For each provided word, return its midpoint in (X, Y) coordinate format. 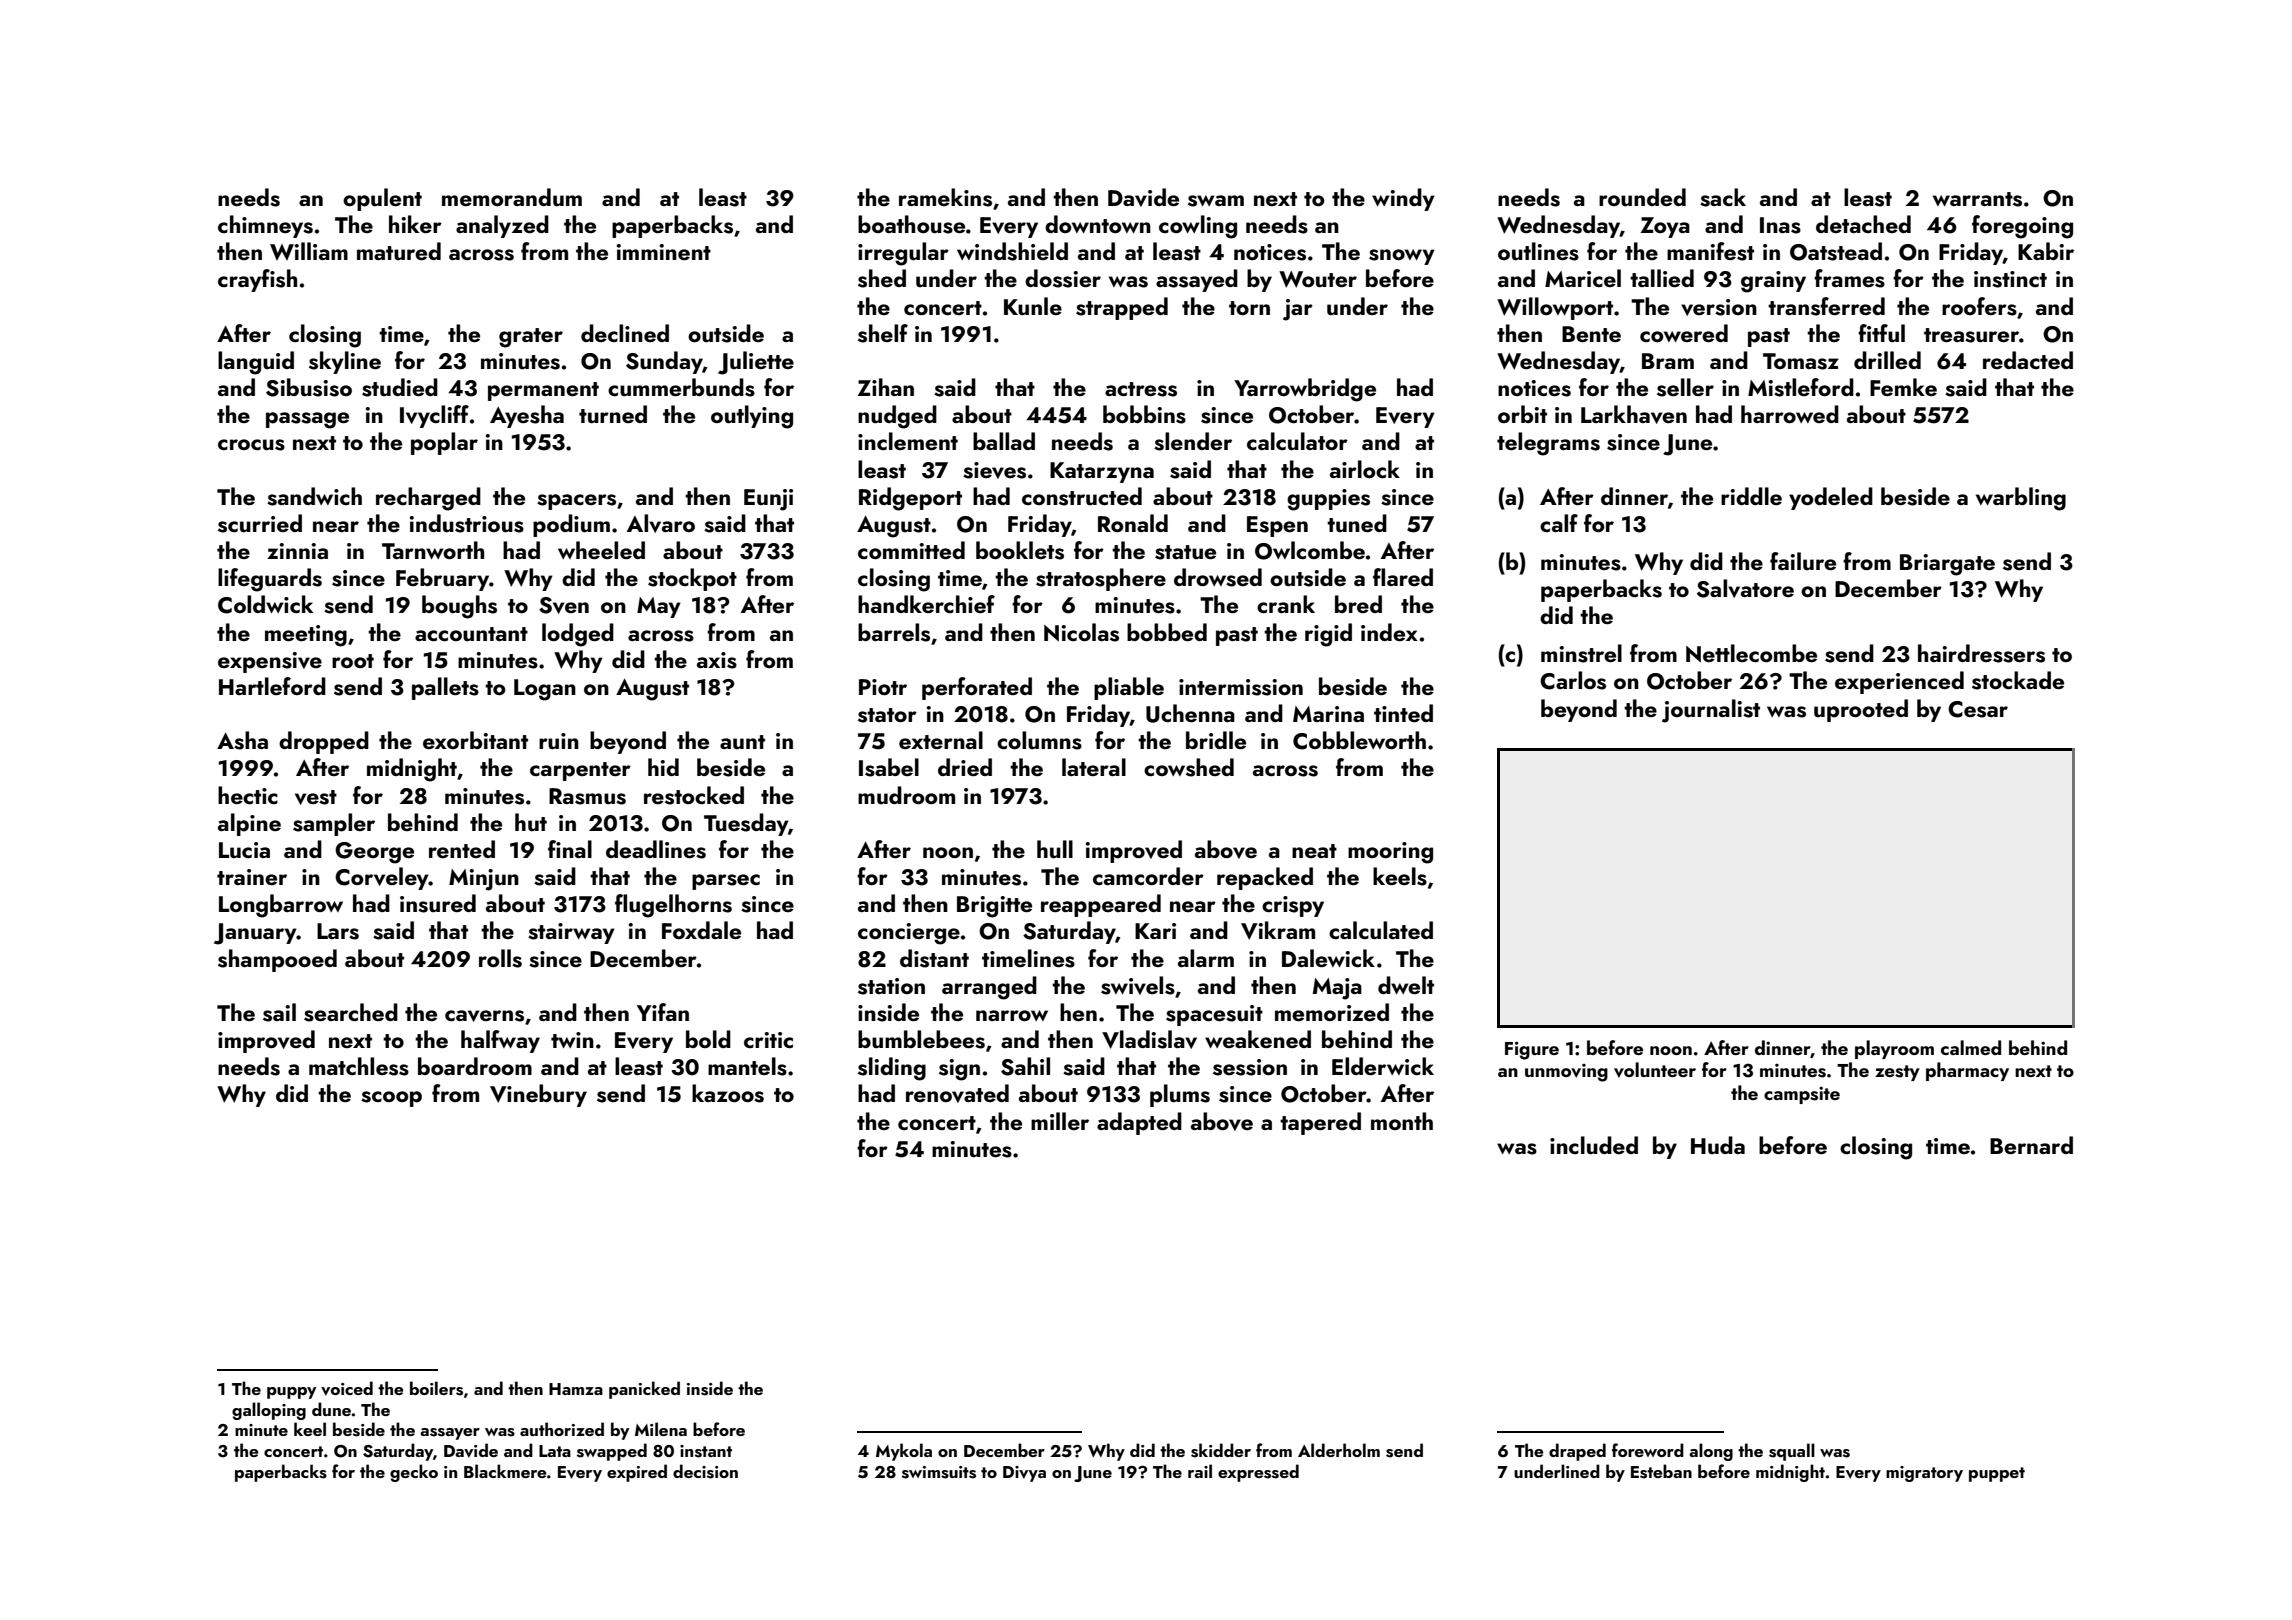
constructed (1082, 496)
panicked (644, 1390)
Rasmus (587, 796)
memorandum (512, 197)
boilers (436, 1388)
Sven (564, 605)
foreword (1648, 1450)
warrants (1977, 199)
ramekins (945, 197)
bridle (1216, 740)
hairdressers (1981, 653)
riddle (1751, 496)
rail (1200, 1471)
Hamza (576, 1389)
